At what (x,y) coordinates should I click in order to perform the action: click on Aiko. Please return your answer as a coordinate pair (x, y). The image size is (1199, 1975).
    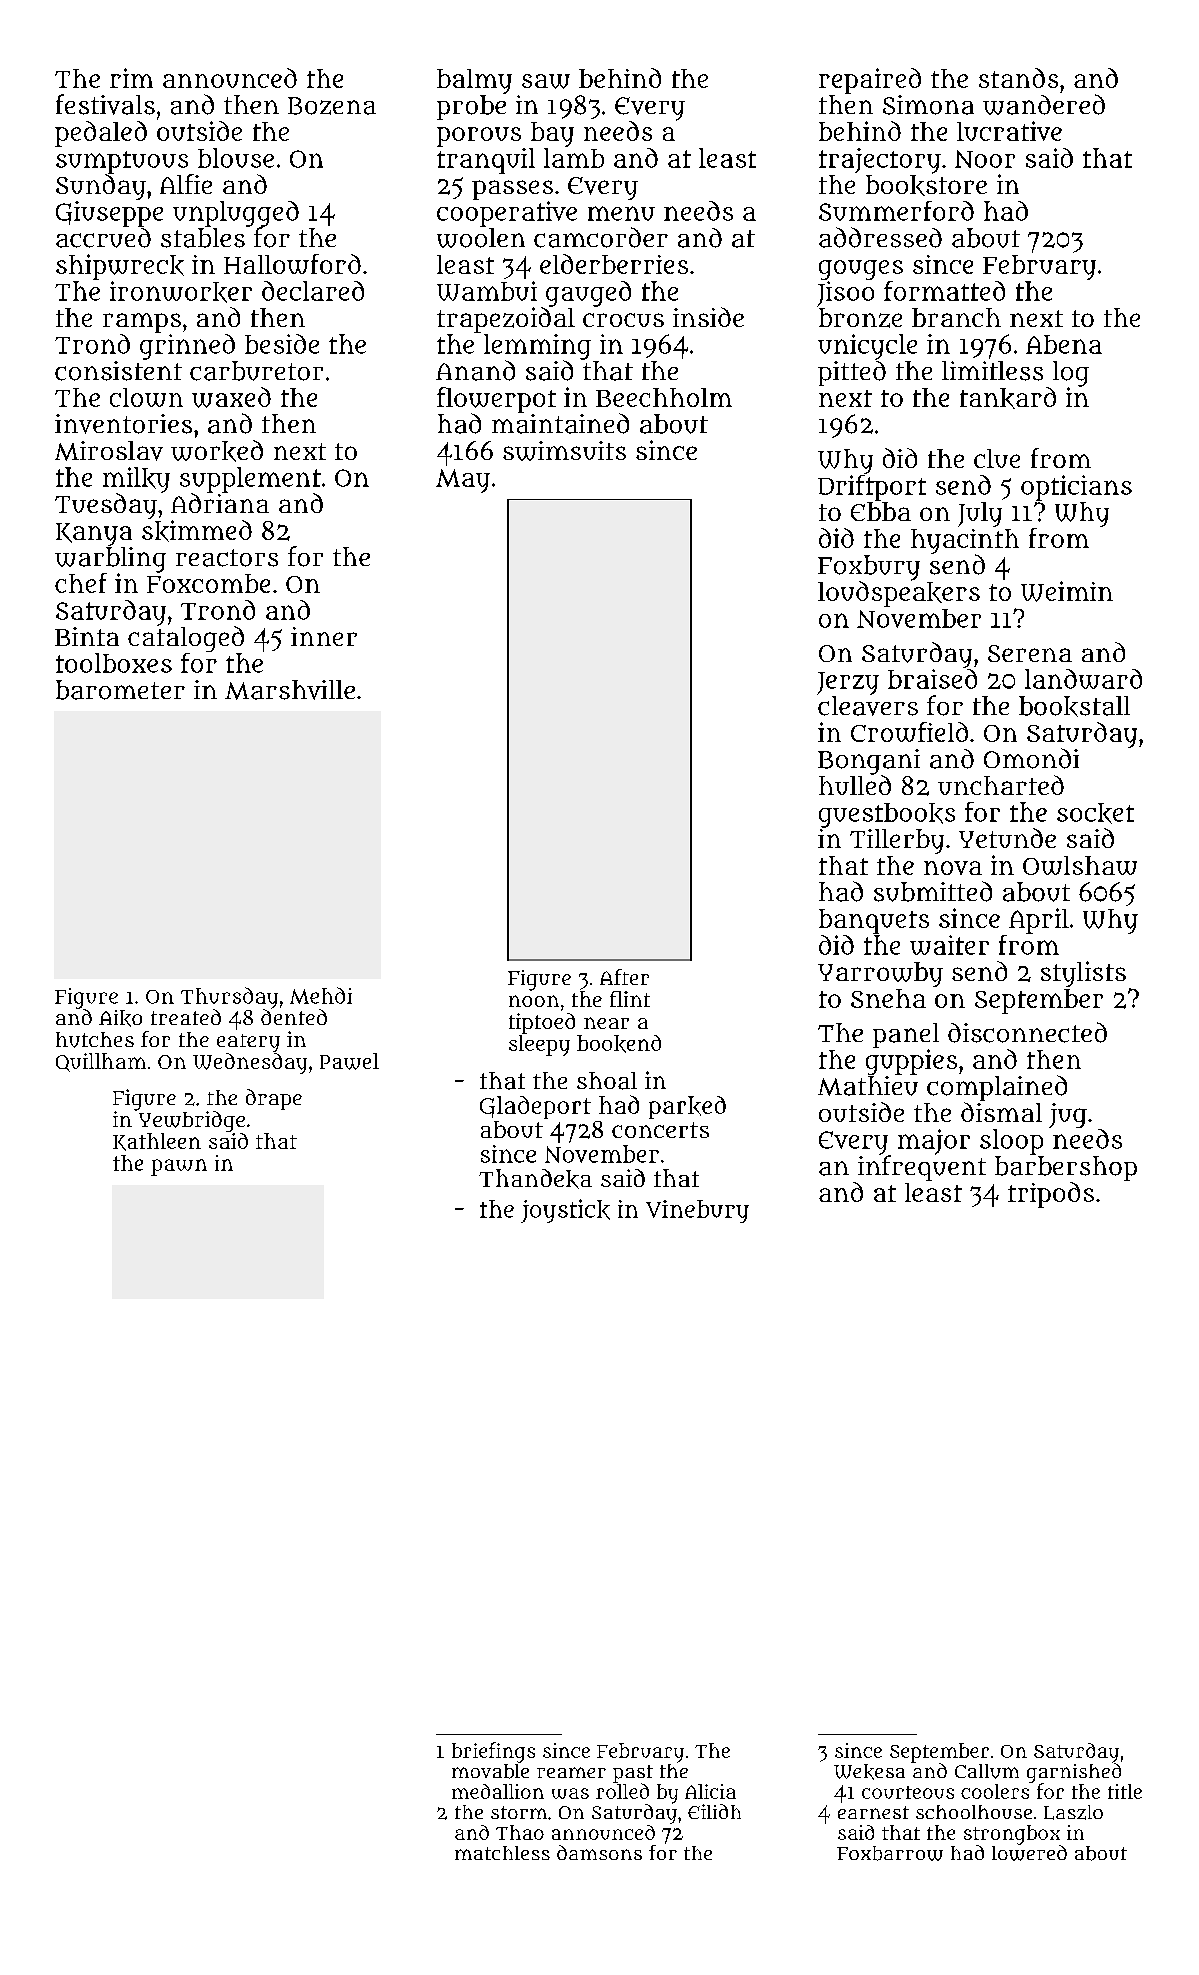
    Looking at the image, I should click on (120, 1018).
